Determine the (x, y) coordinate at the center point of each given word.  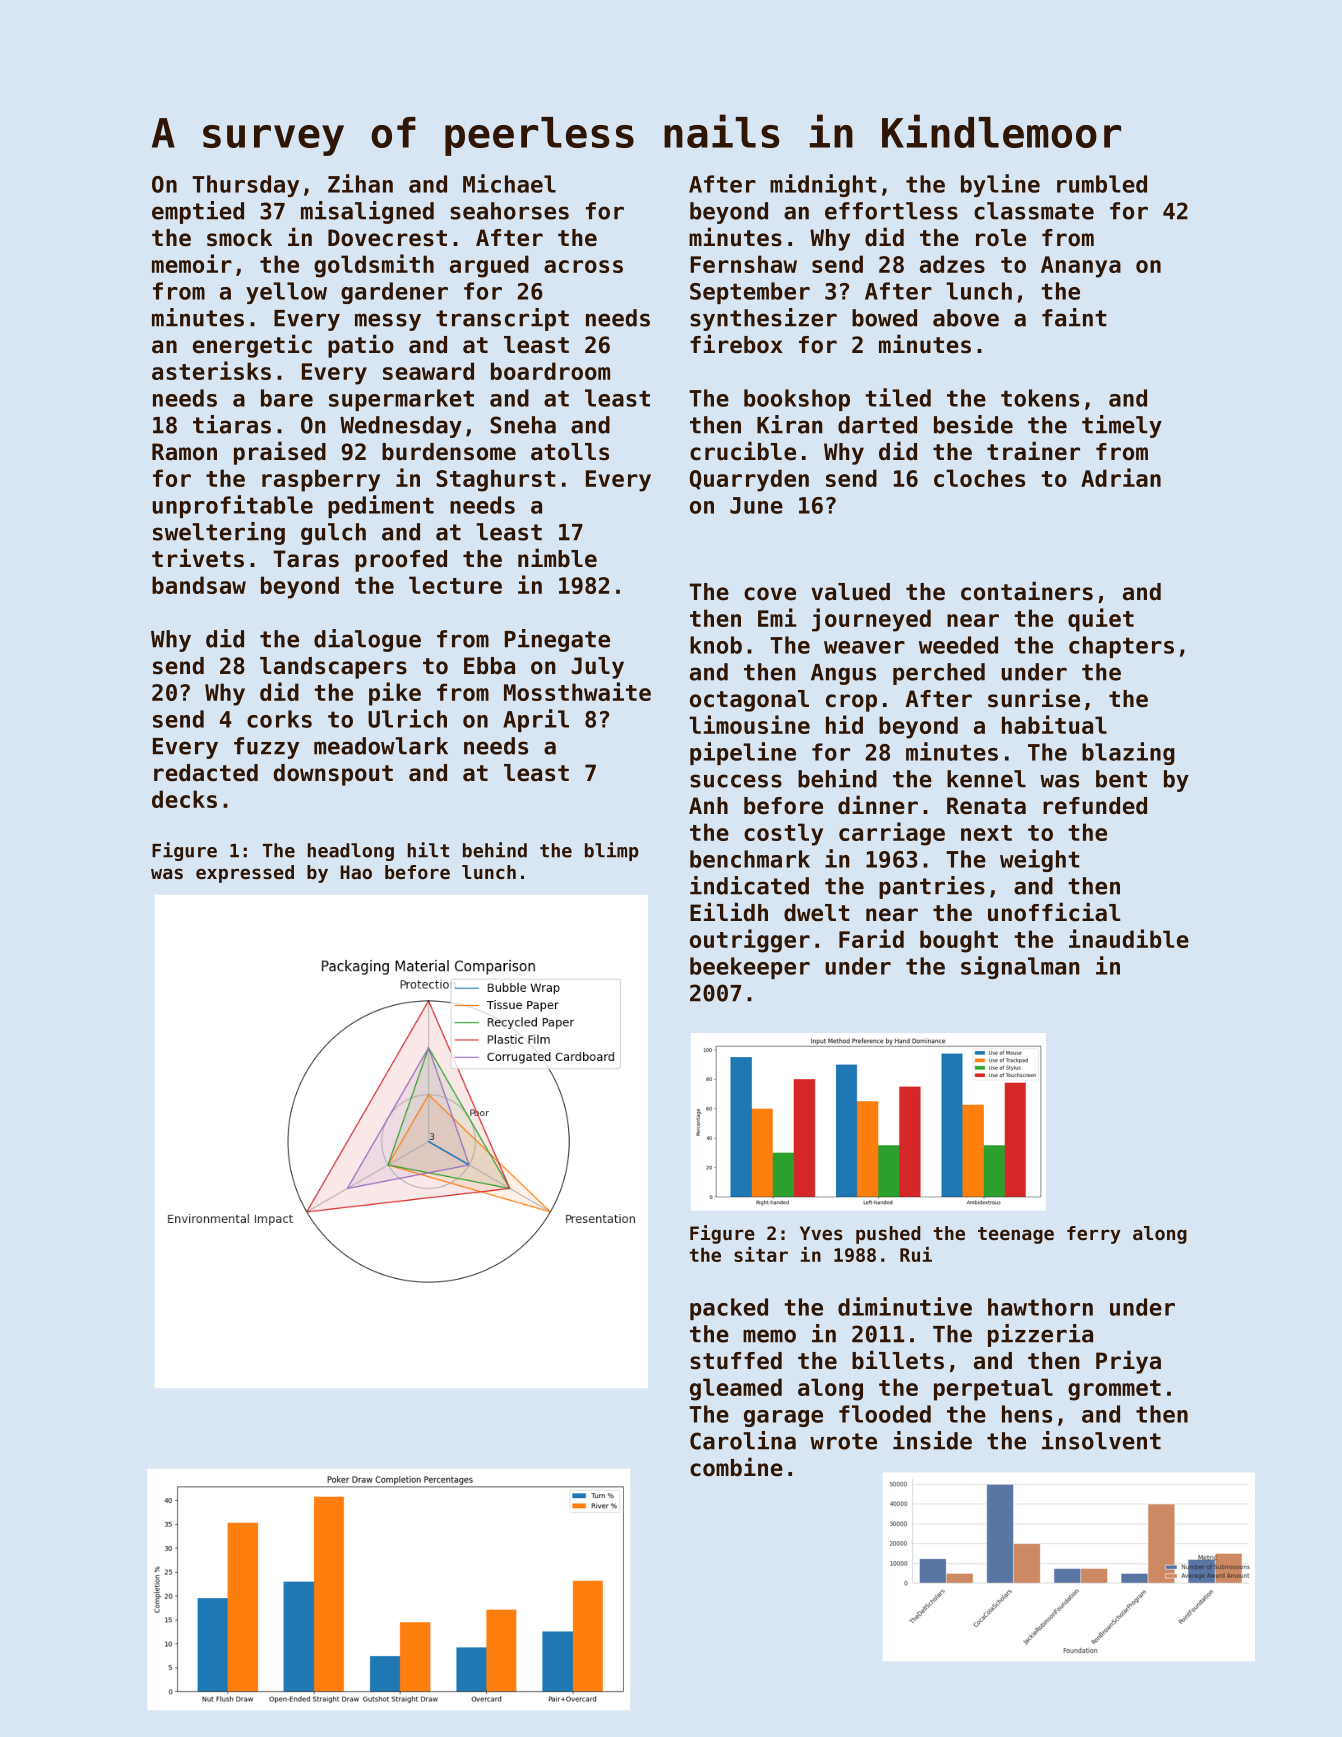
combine (736, 1467)
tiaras (232, 424)
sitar (761, 1254)
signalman (1020, 967)
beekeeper (750, 968)
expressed (245, 874)
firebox (736, 344)
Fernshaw (743, 264)
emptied (198, 212)
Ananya (1081, 267)
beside (973, 424)
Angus (843, 674)
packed (729, 1309)
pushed (888, 1235)
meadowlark (381, 746)
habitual (1054, 724)
